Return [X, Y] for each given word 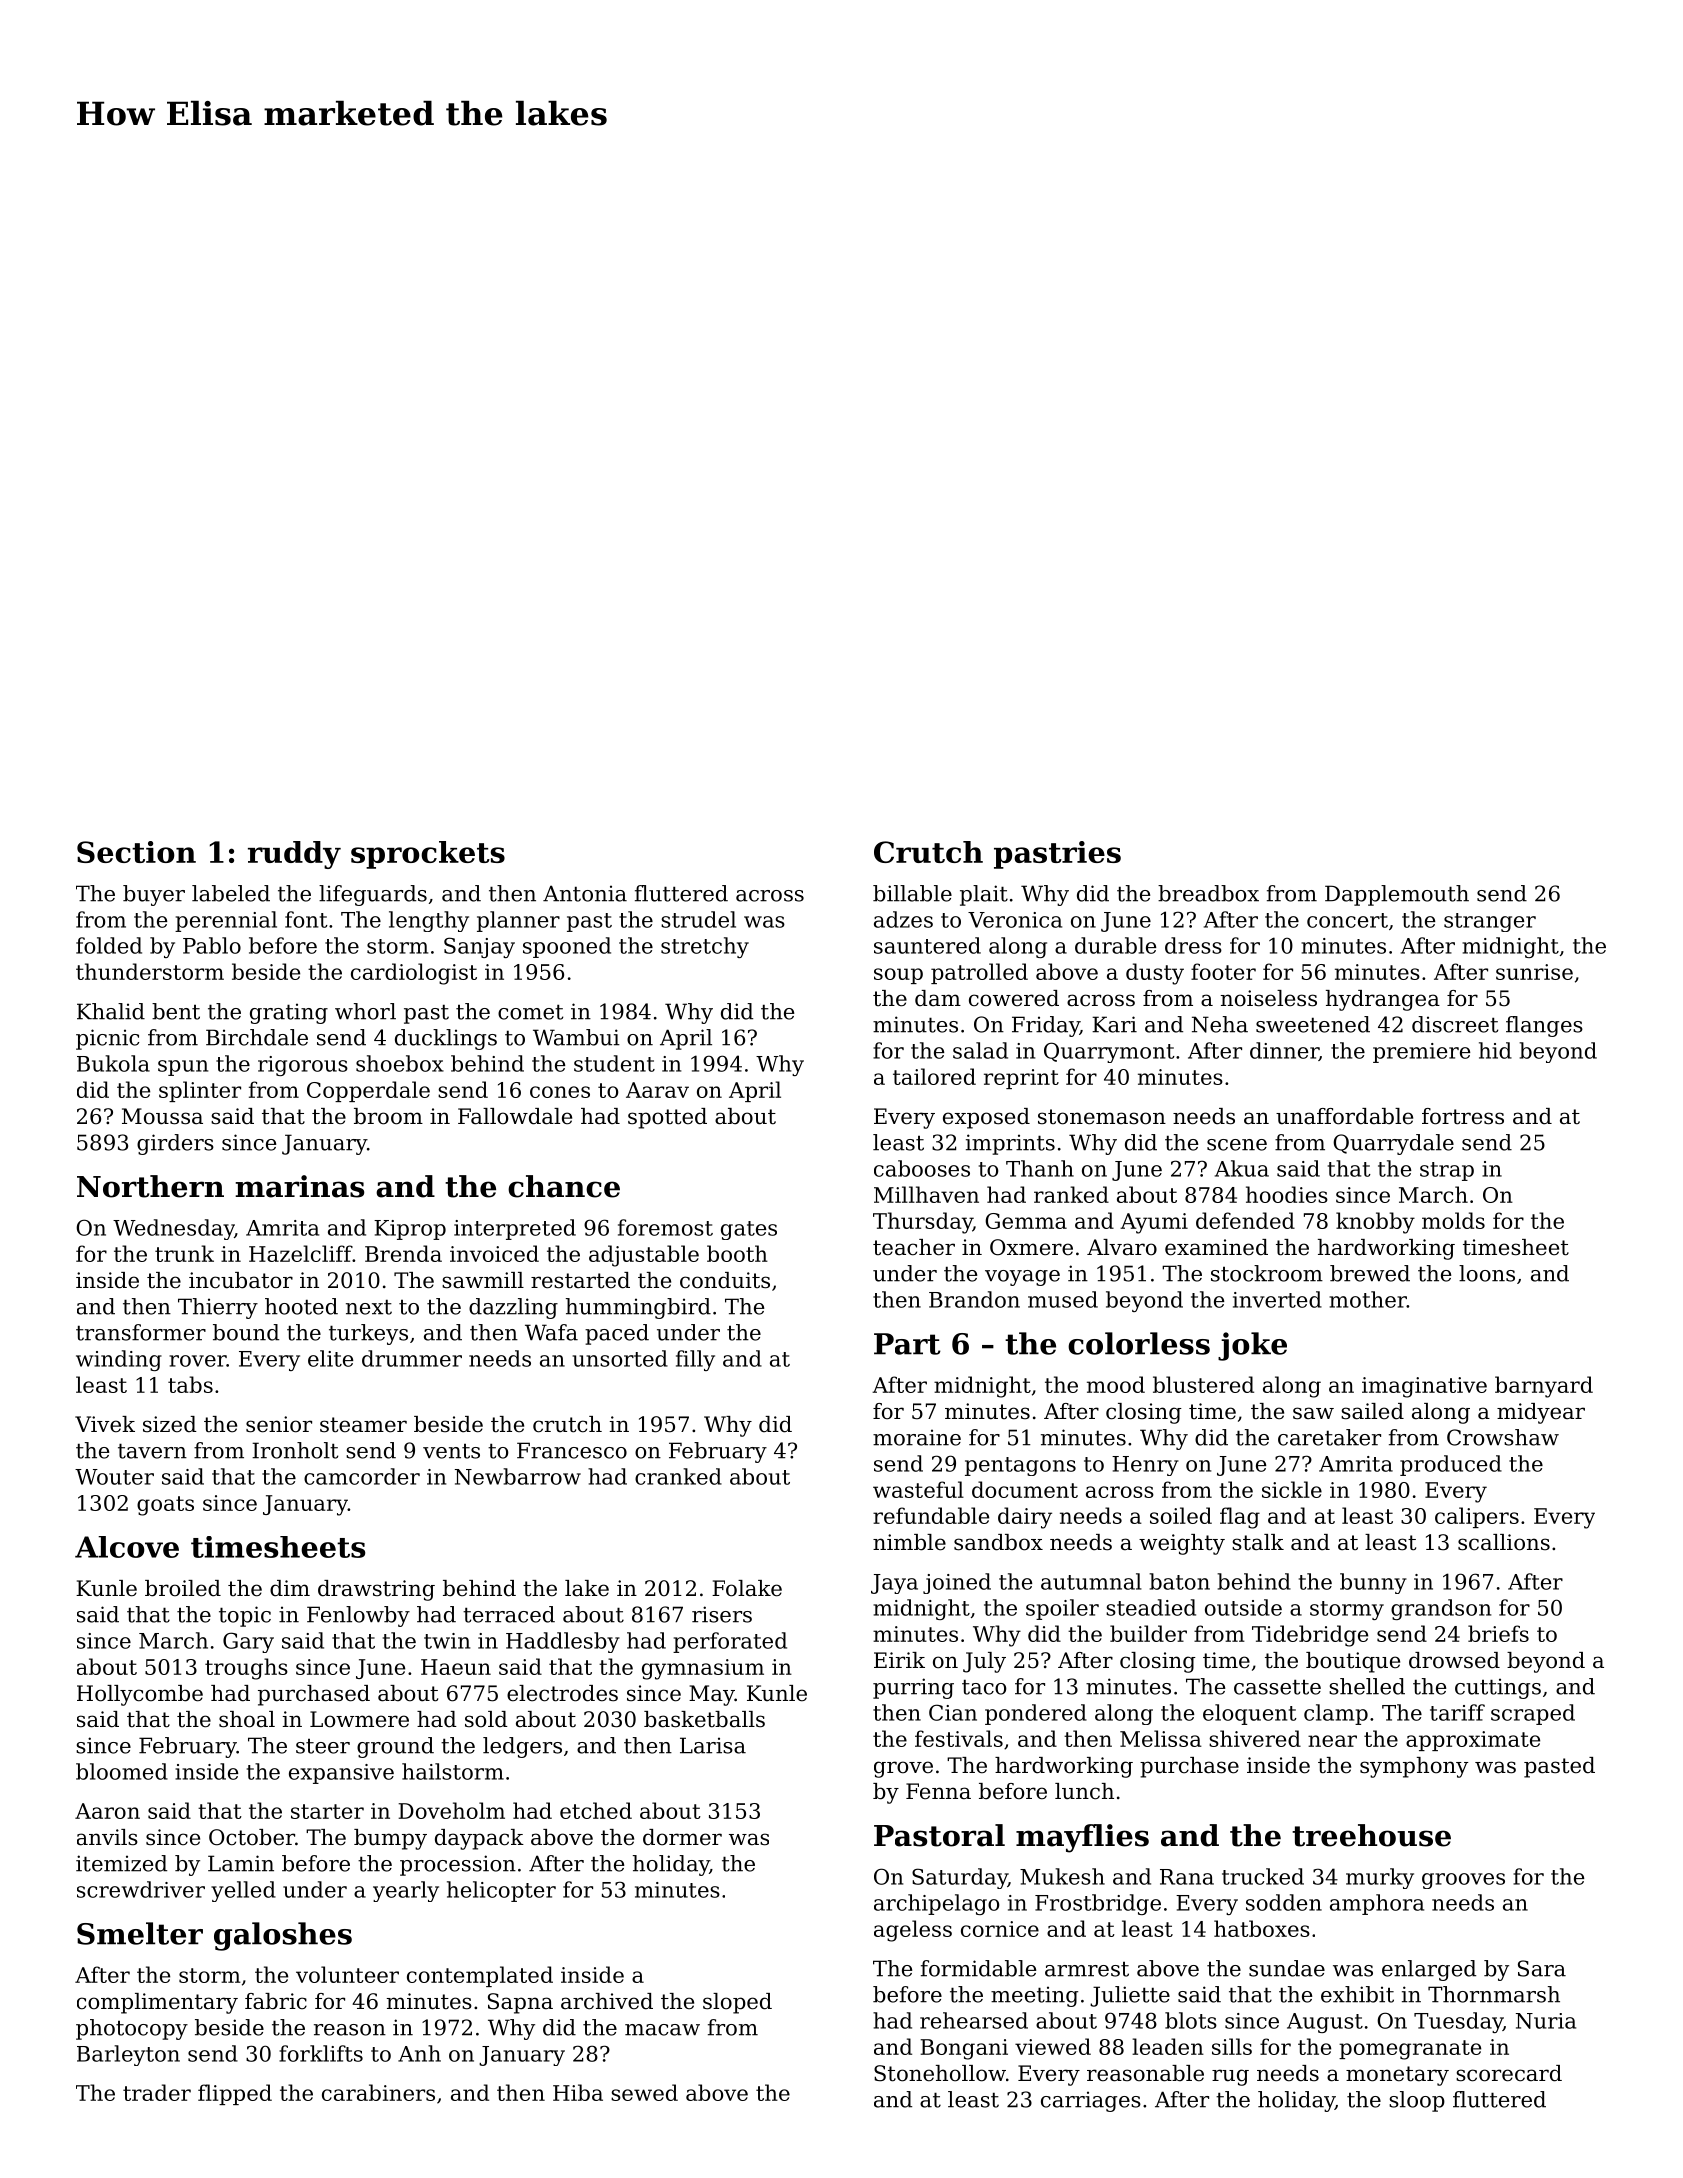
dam [938, 998]
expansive [341, 1774]
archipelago [936, 1904]
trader [157, 2092]
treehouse [1371, 1835]
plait [984, 895]
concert [1347, 920]
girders [175, 1144]
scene [1237, 1145]
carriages [1091, 2101]
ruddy [294, 855]
